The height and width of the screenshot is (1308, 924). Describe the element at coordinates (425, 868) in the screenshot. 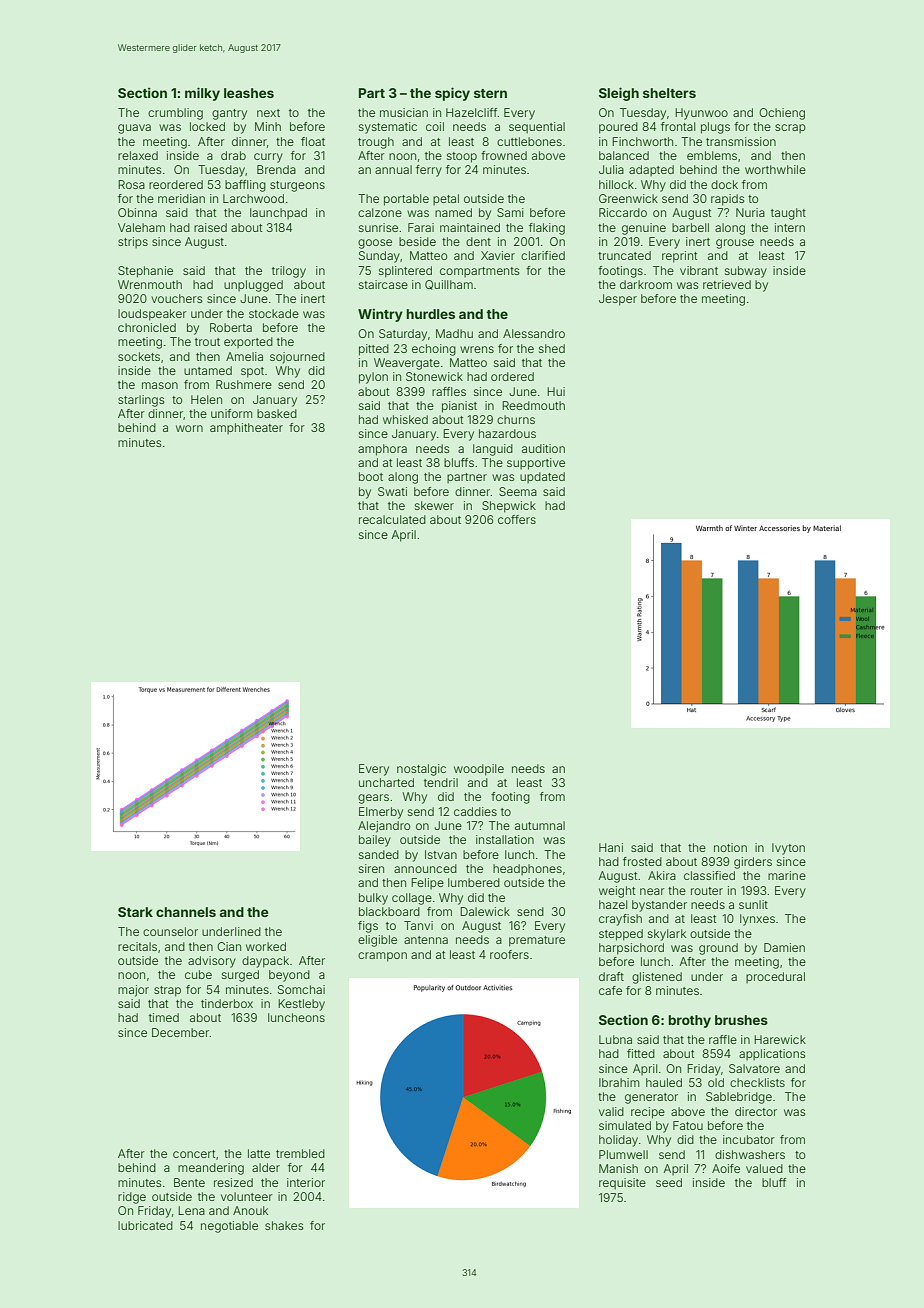

I see `announced` at that location.
